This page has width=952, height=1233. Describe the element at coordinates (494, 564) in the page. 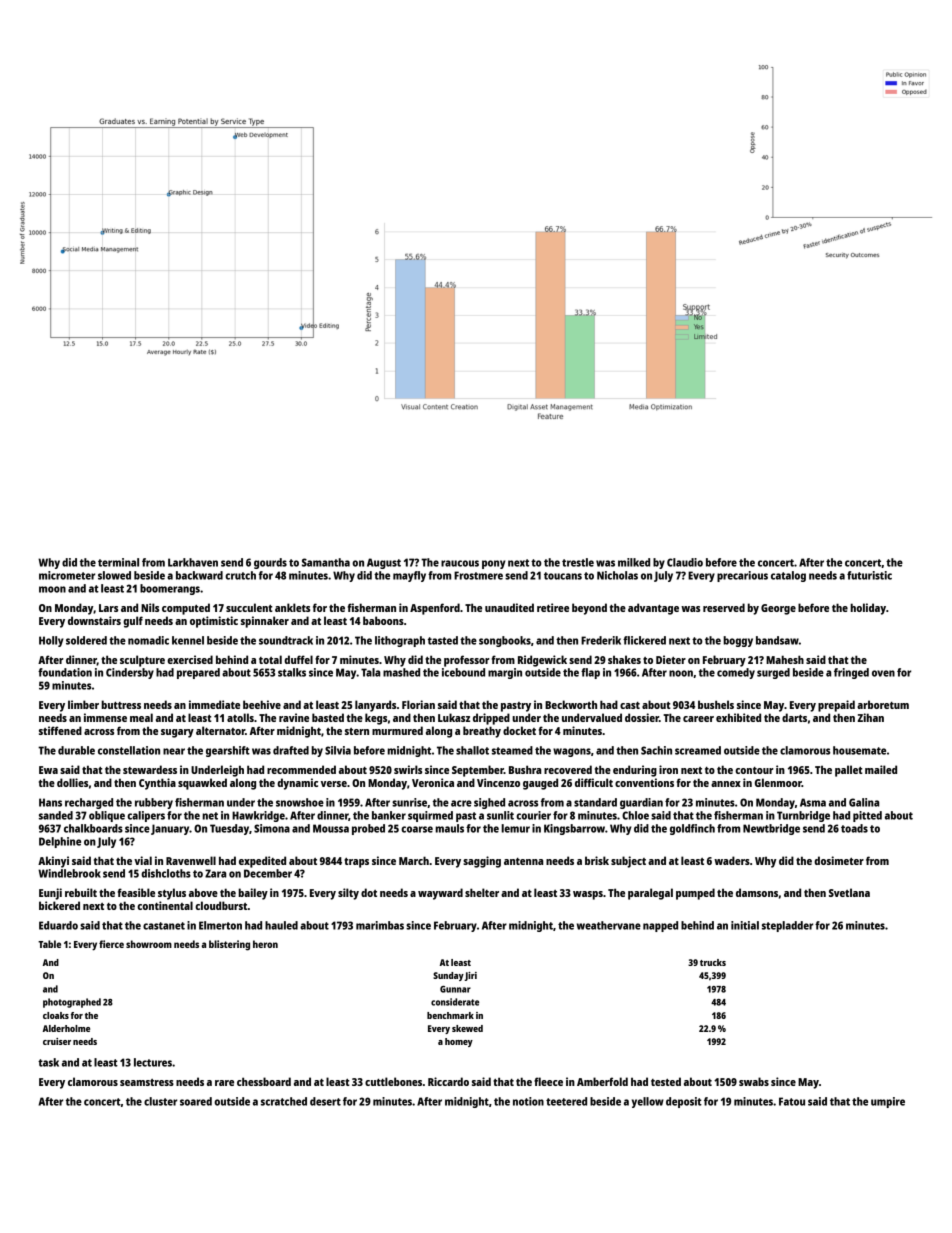

I see `pony` at that location.
